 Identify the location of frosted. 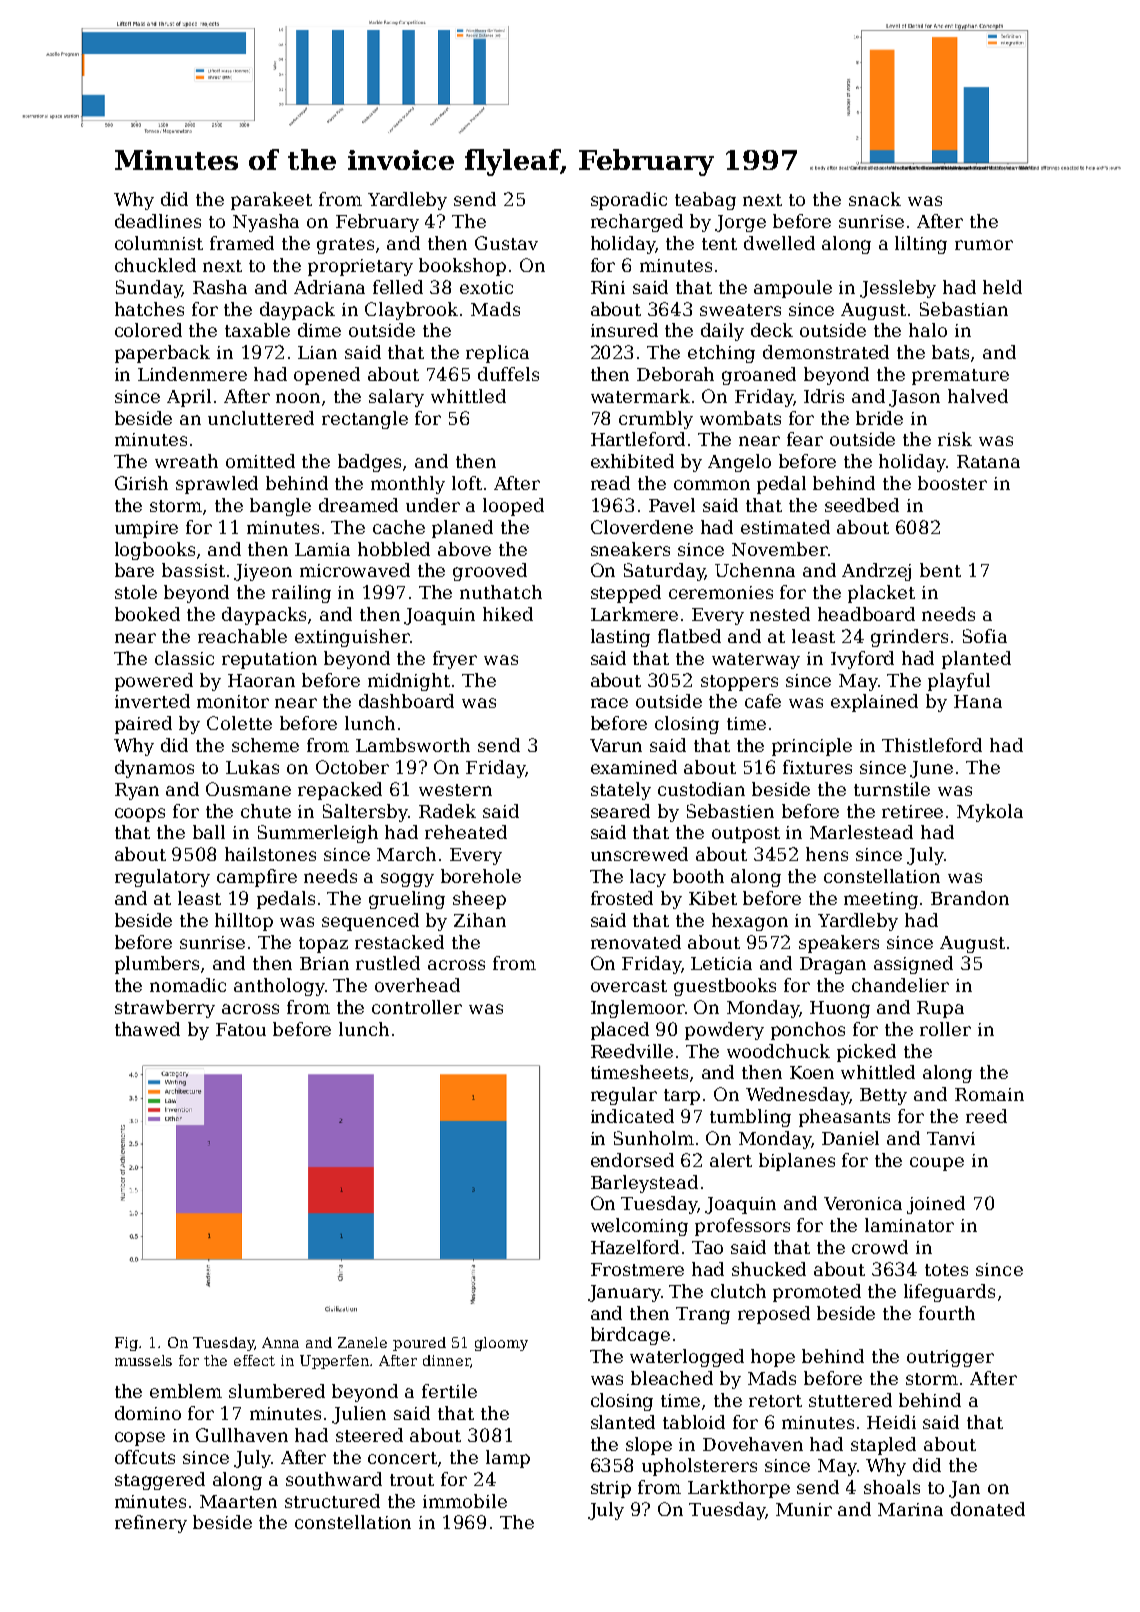
(622, 898).
